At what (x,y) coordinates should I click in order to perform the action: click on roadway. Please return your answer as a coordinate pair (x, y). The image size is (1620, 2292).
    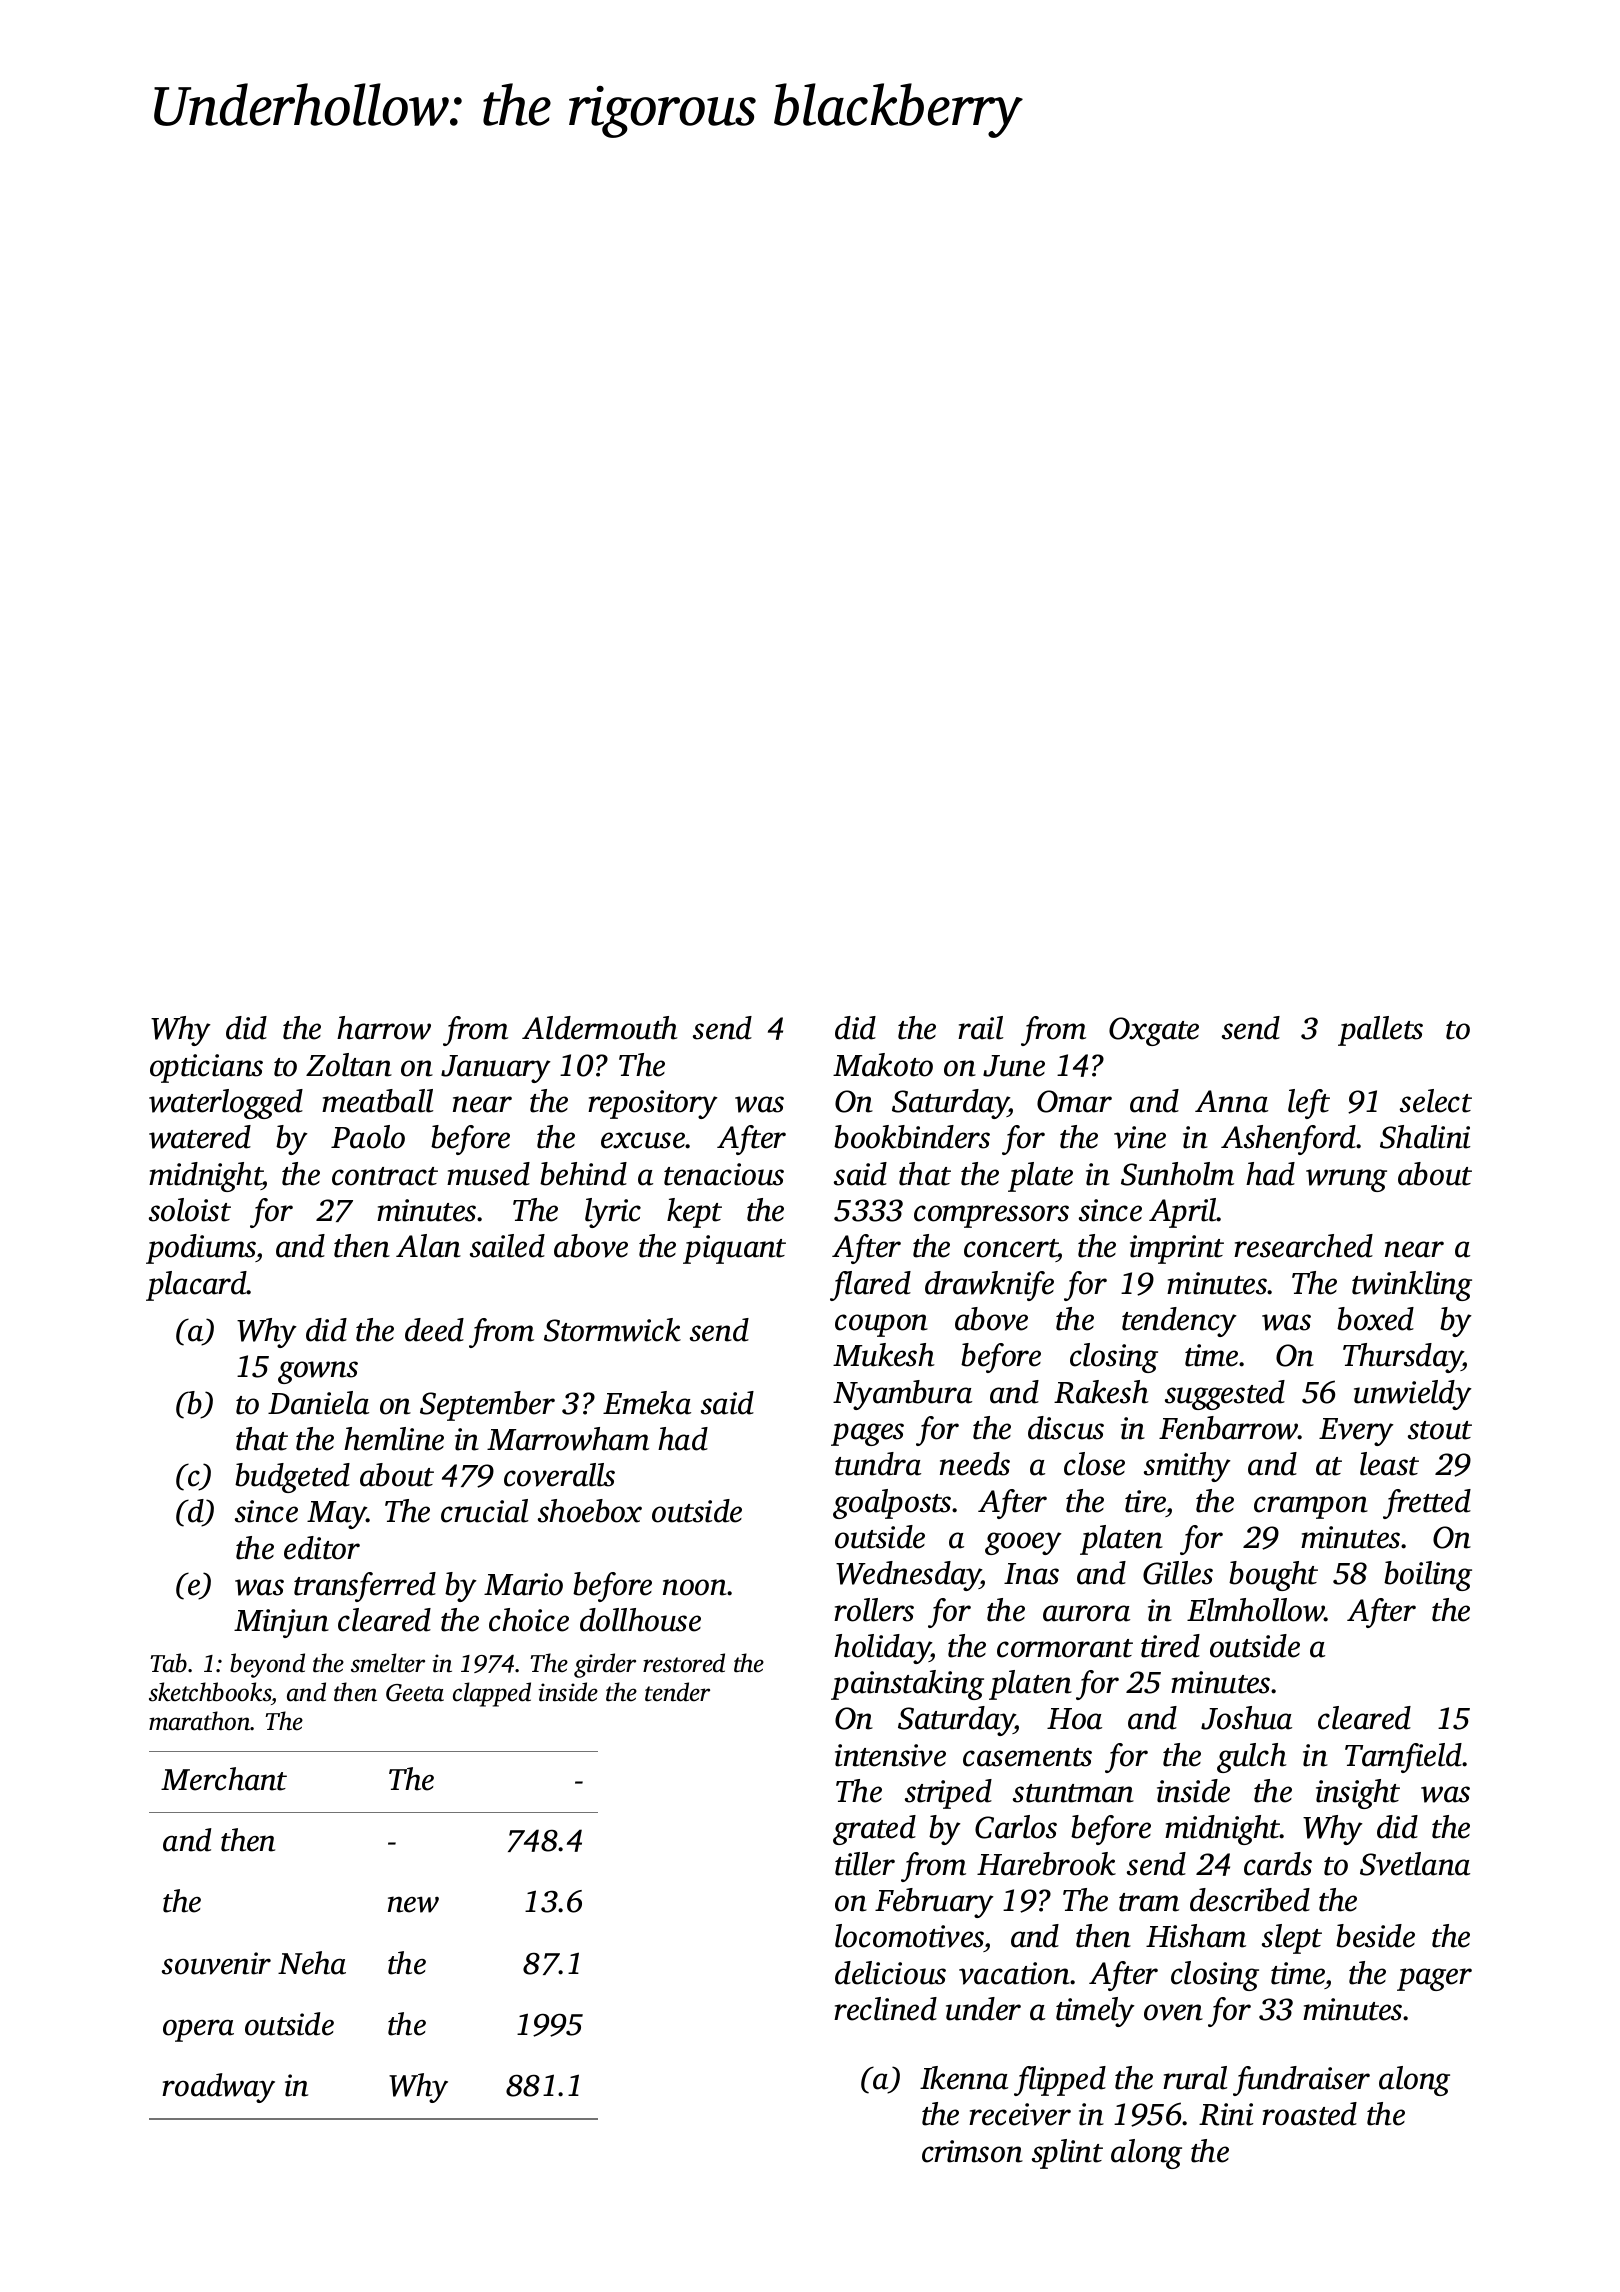
    Looking at the image, I should click on (218, 2088).
